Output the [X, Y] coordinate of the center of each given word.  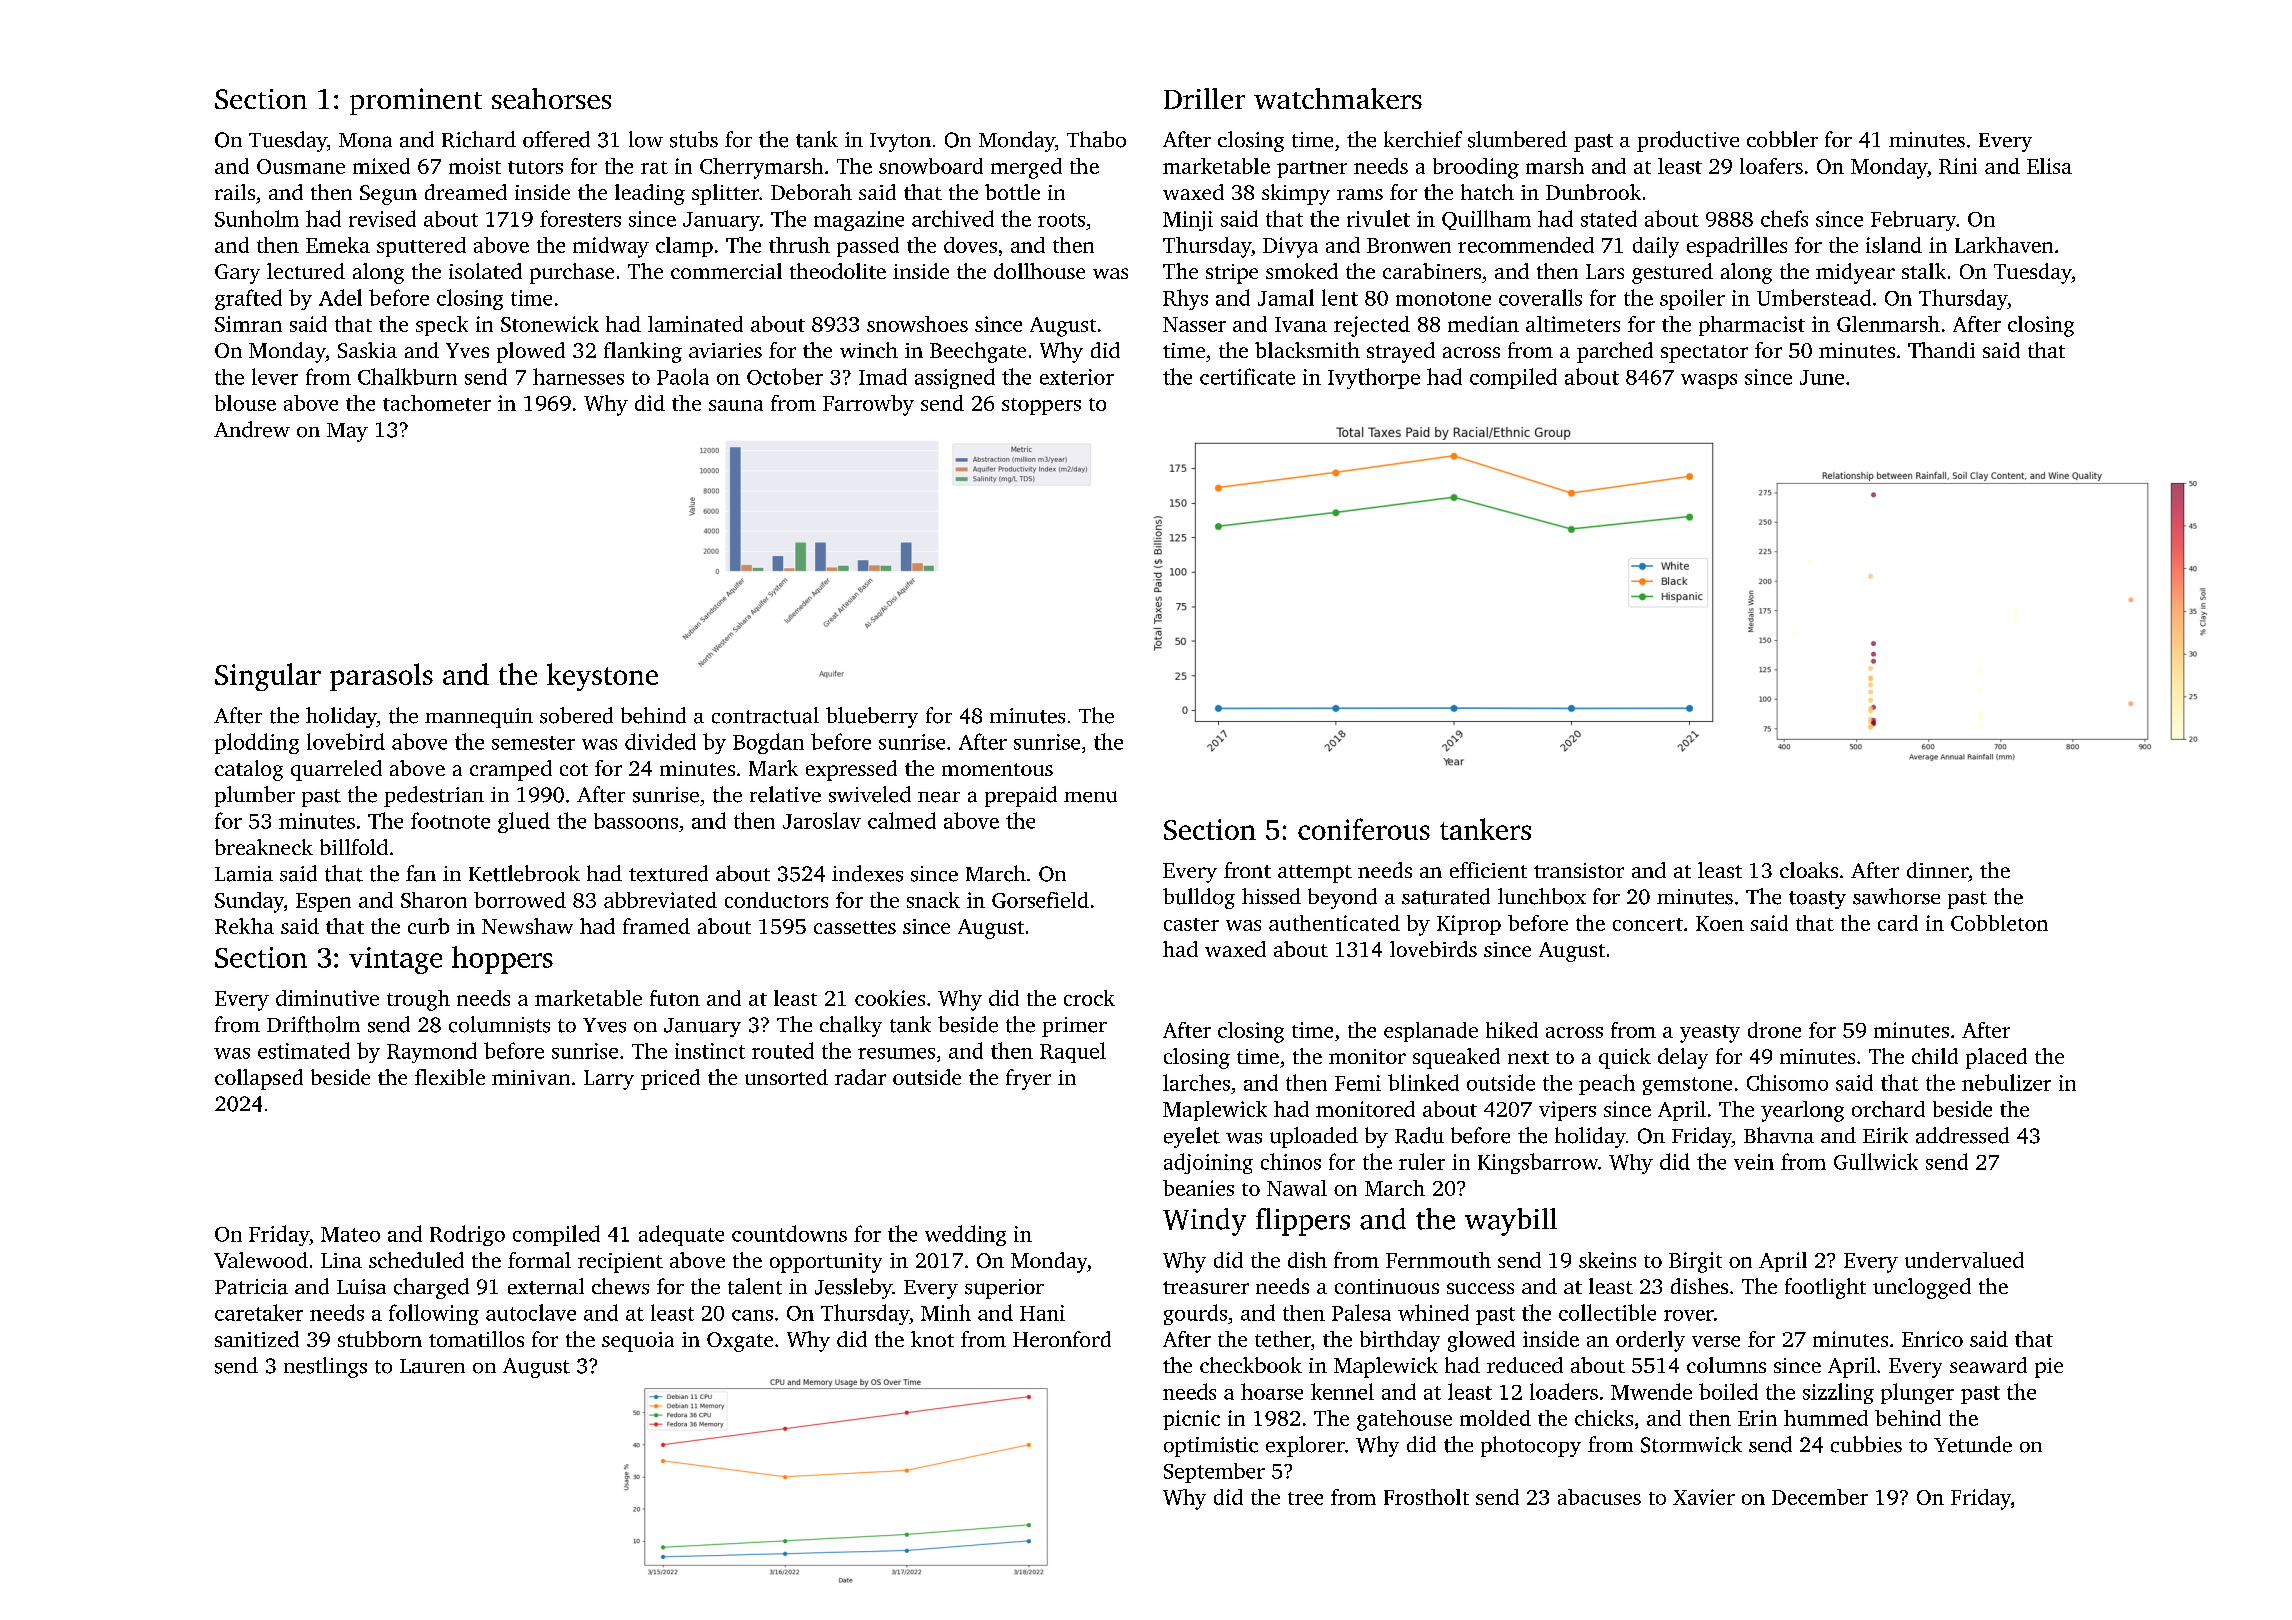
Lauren [432, 1366]
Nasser [1194, 324]
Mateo [350, 1234]
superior [1004, 1289]
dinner [1937, 870]
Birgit [1695, 1262]
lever [275, 376]
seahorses [551, 98]
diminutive [327, 998]
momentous [997, 769]
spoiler [1692, 299]
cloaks [1809, 870]
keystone [602, 677]
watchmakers [1338, 98]
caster [1191, 924]
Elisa [2049, 166]
